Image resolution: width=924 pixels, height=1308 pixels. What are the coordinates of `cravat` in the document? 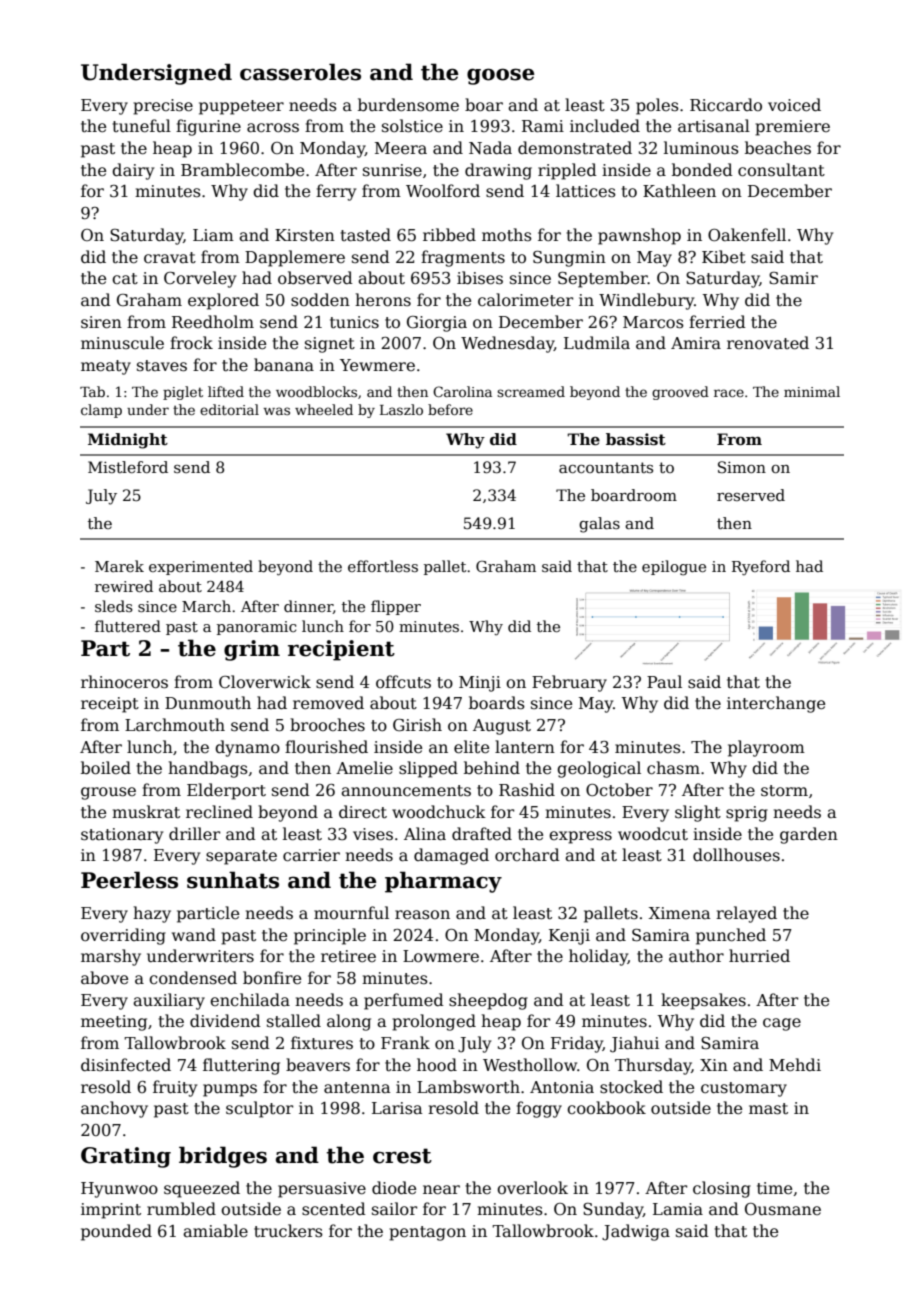 It's located at (170, 257).
